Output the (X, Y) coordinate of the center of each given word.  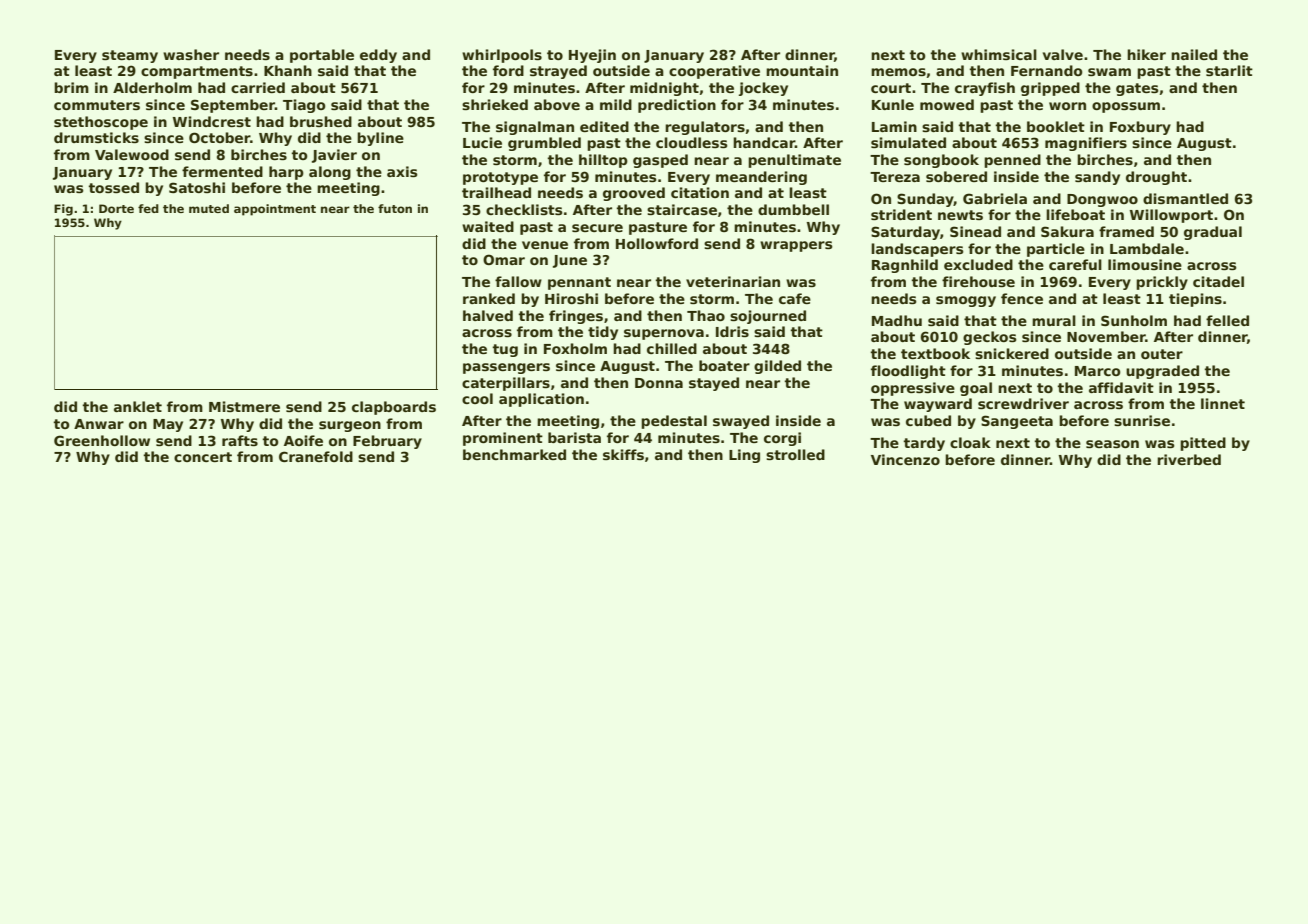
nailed (1194, 54)
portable (322, 56)
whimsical (999, 54)
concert (203, 457)
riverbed (1189, 459)
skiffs (623, 454)
